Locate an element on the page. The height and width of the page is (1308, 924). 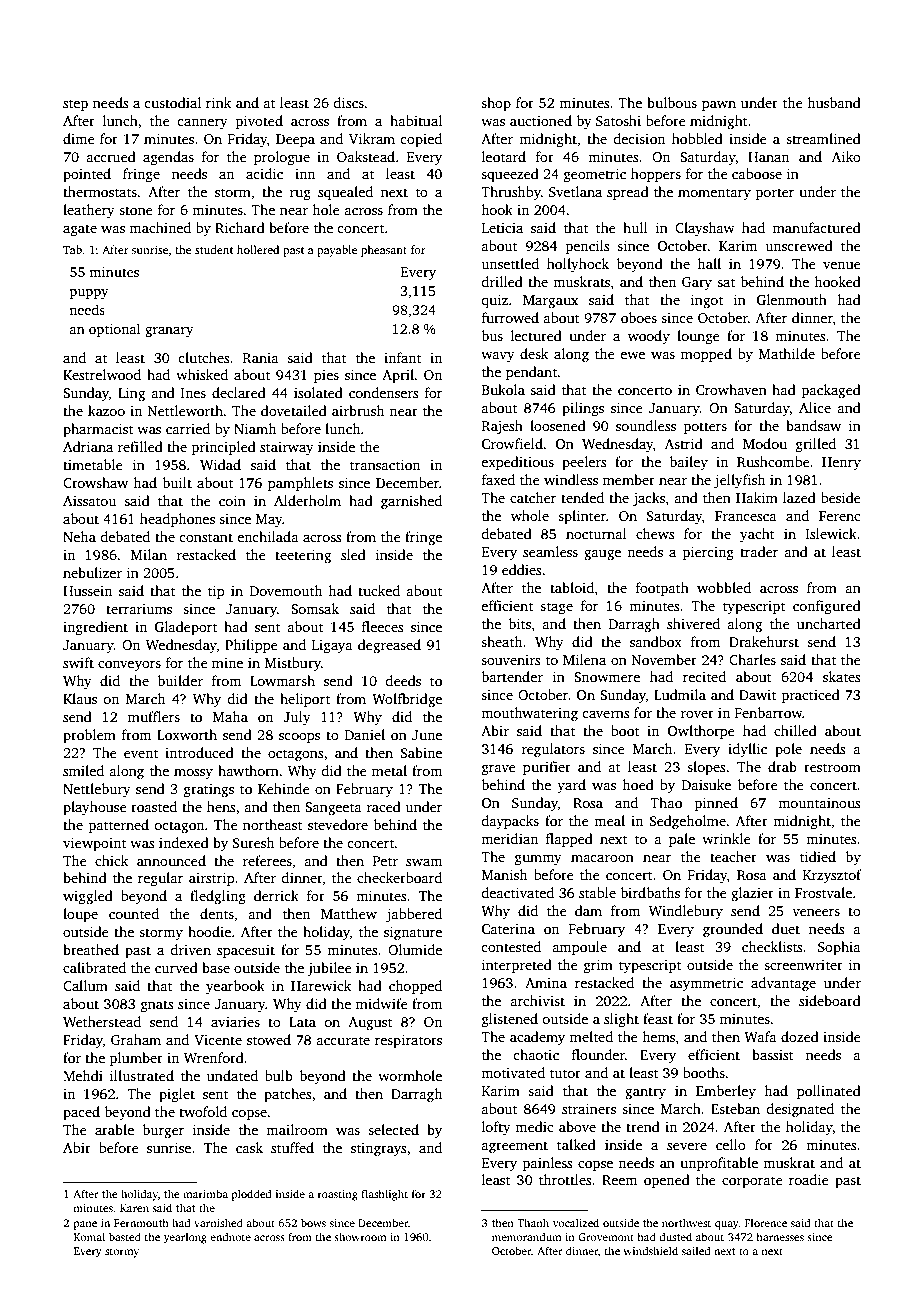
lazed is located at coordinates (799, 497).
